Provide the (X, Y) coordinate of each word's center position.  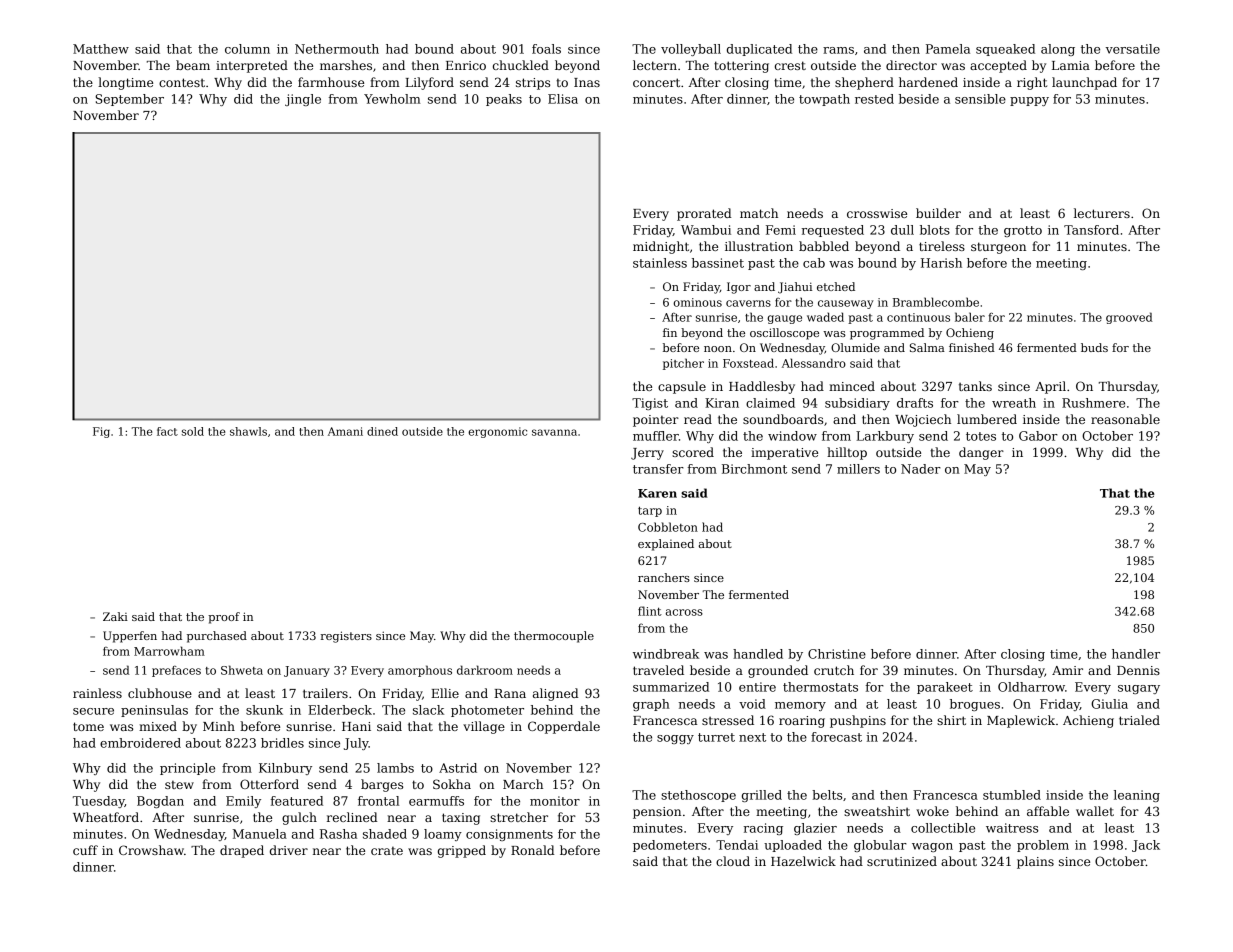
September (129, 100)
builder (938, 213)
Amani (345, 431)
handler (1136, 654)
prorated (704, 214)
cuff (85, 850)
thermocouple (554, 637)
